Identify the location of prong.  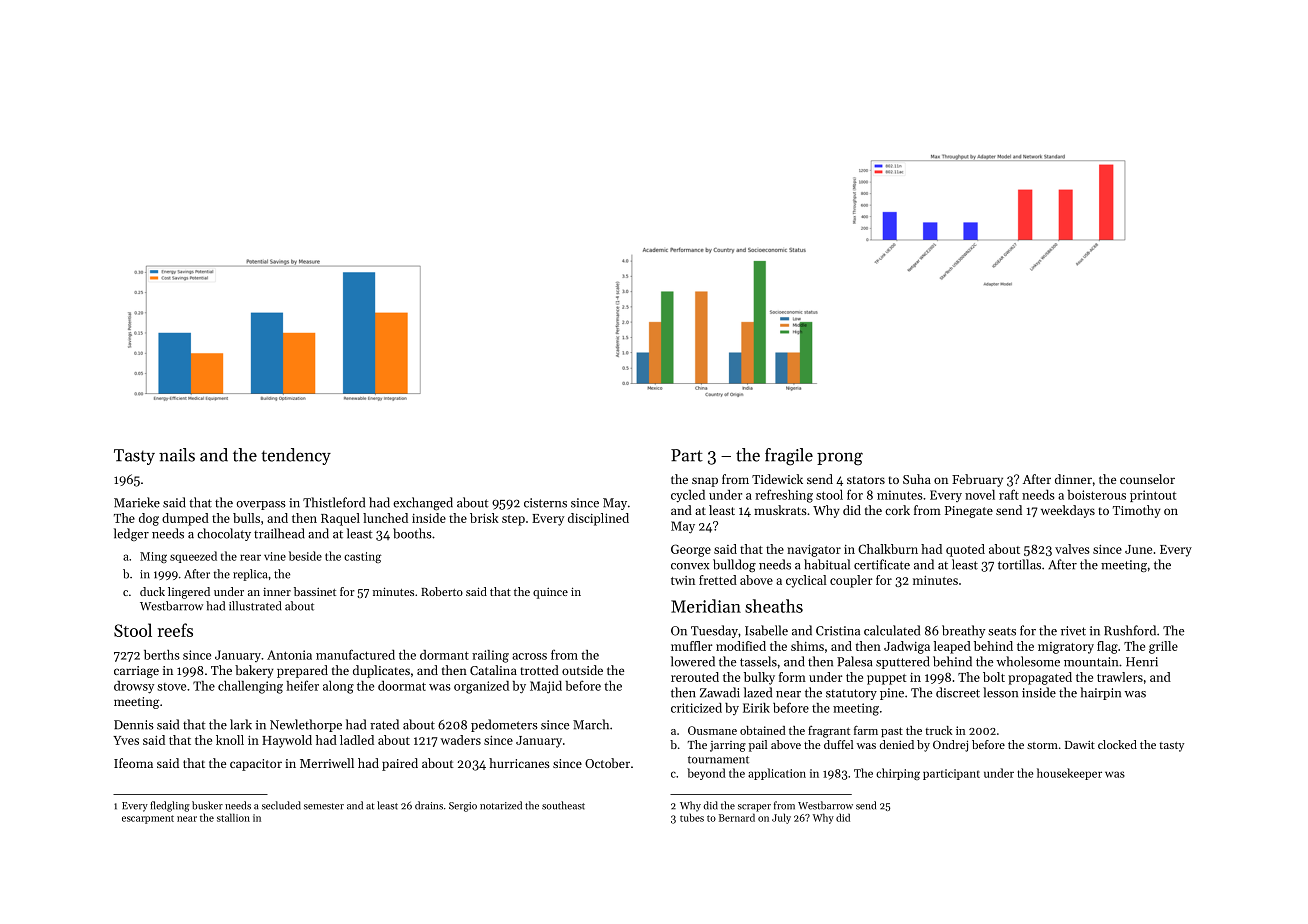
(840, 459).
